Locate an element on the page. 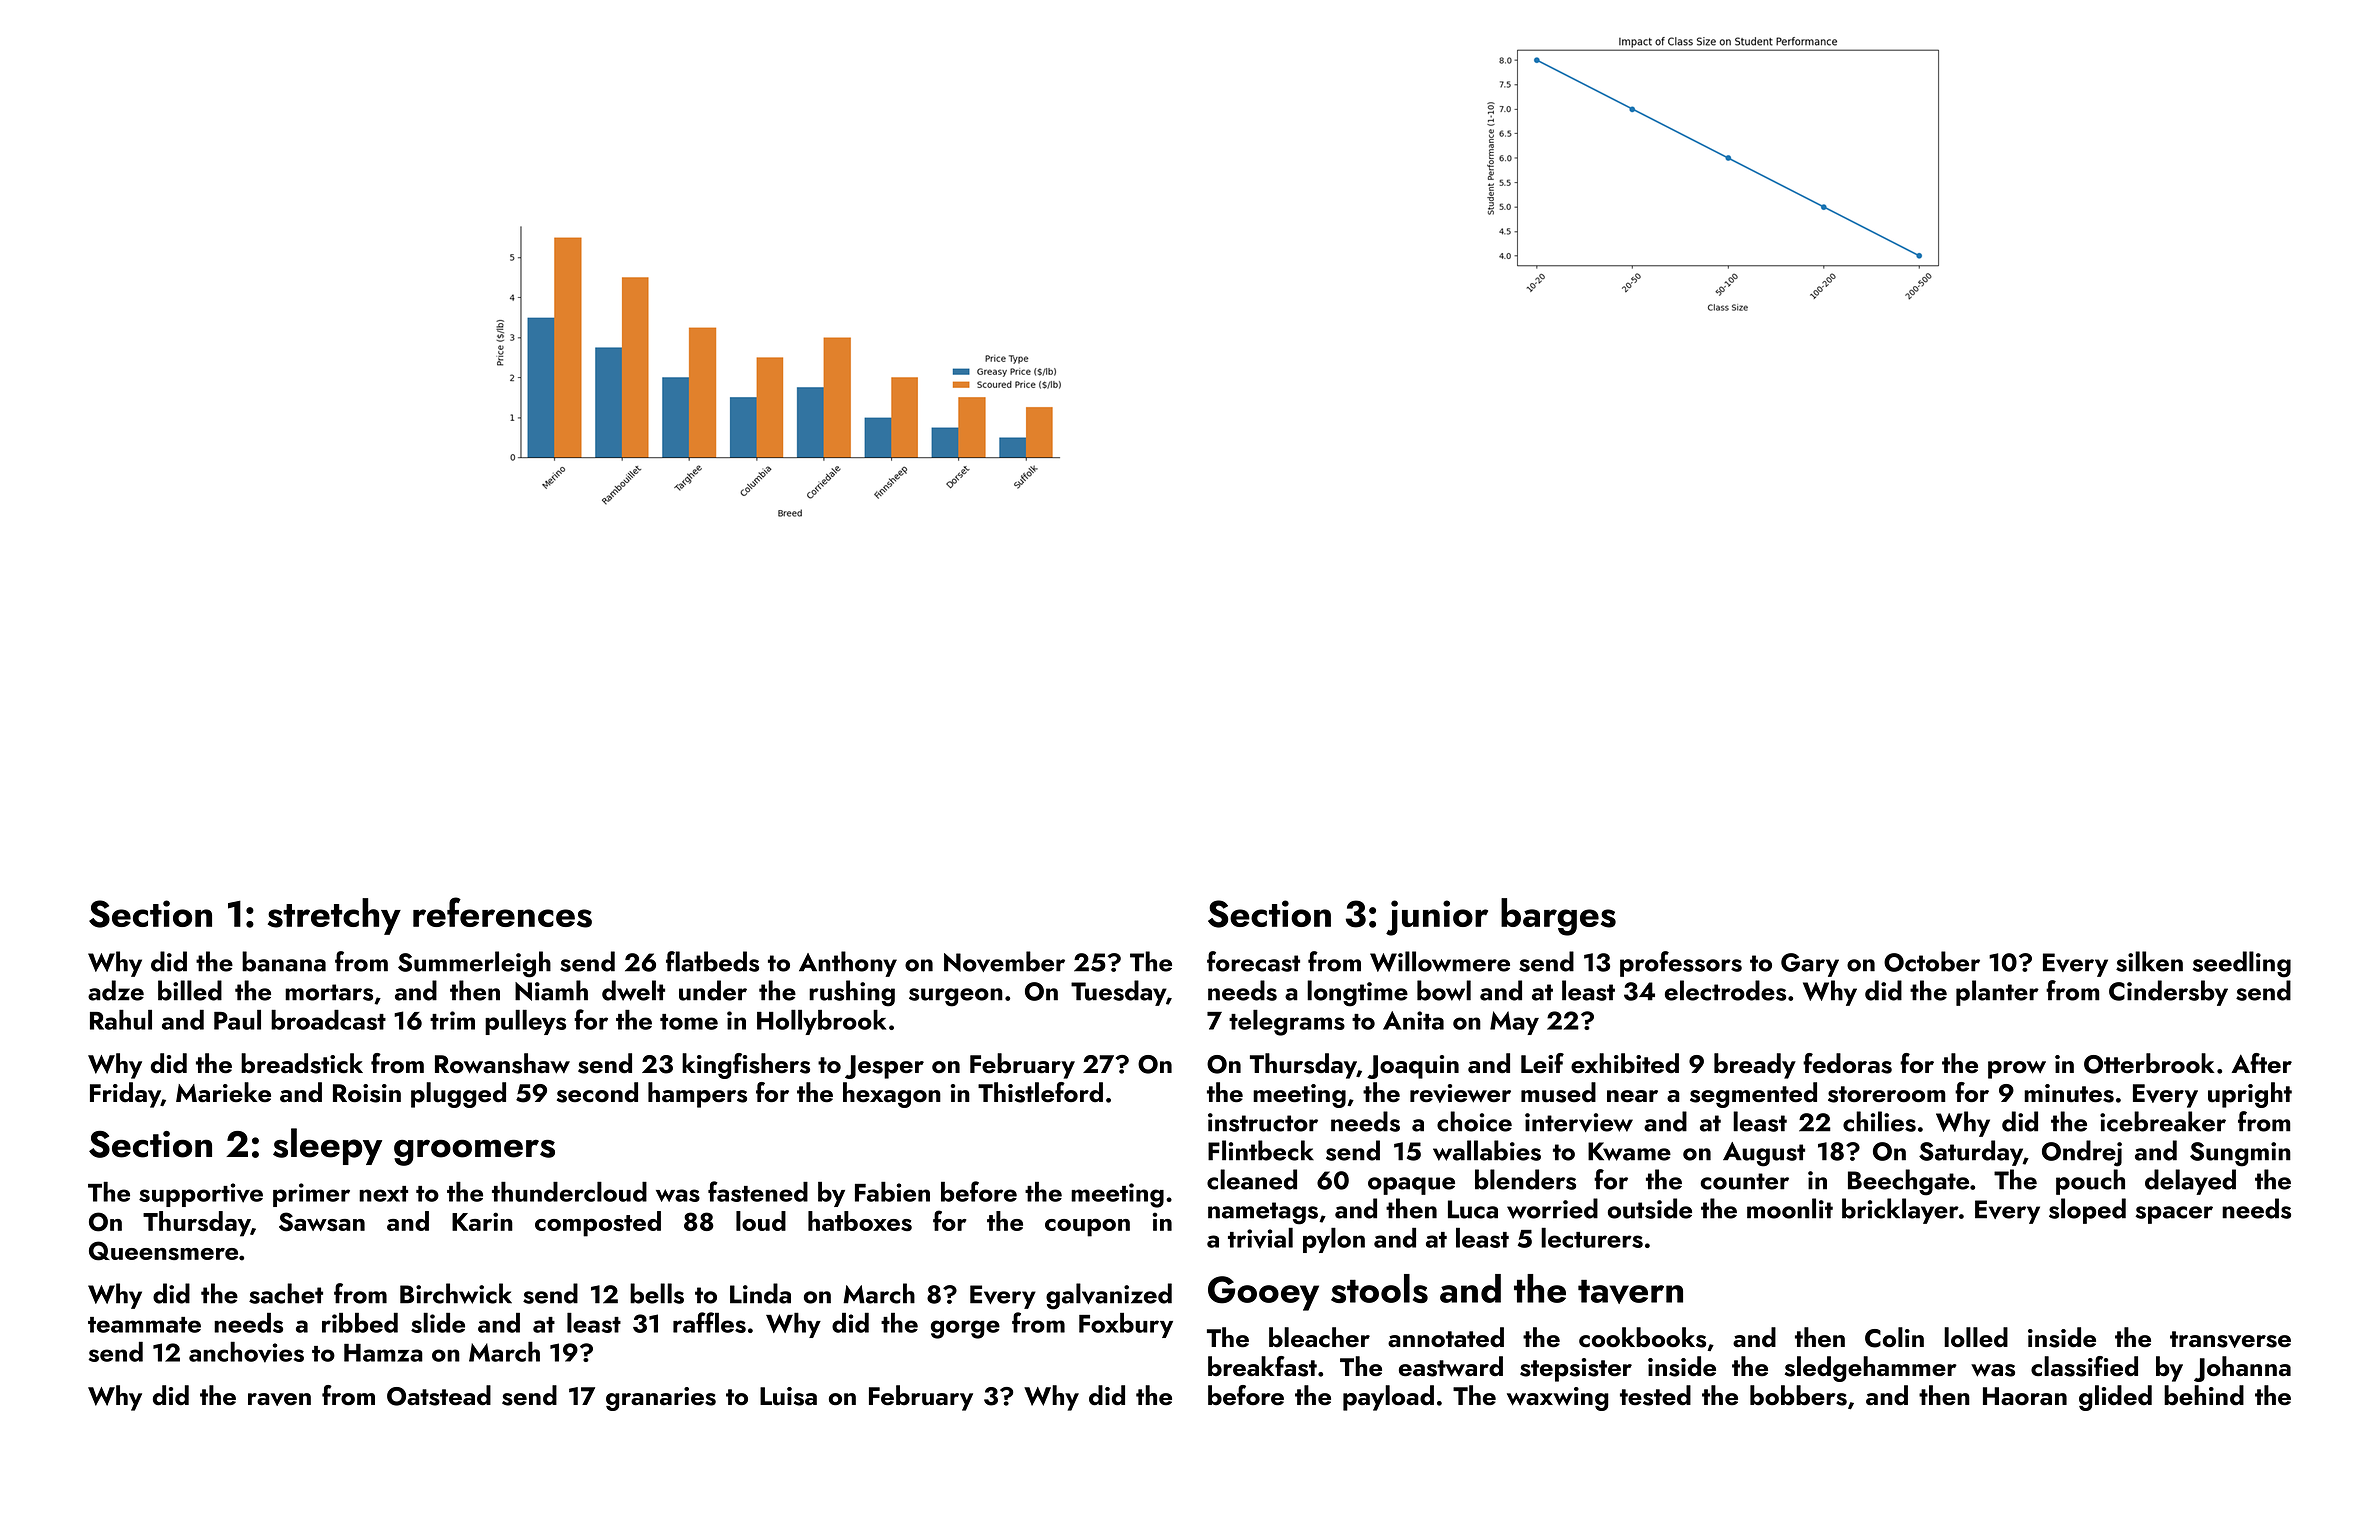 The image size is (2380, 1540). spacer is located at coordinates (2174, 1215).
